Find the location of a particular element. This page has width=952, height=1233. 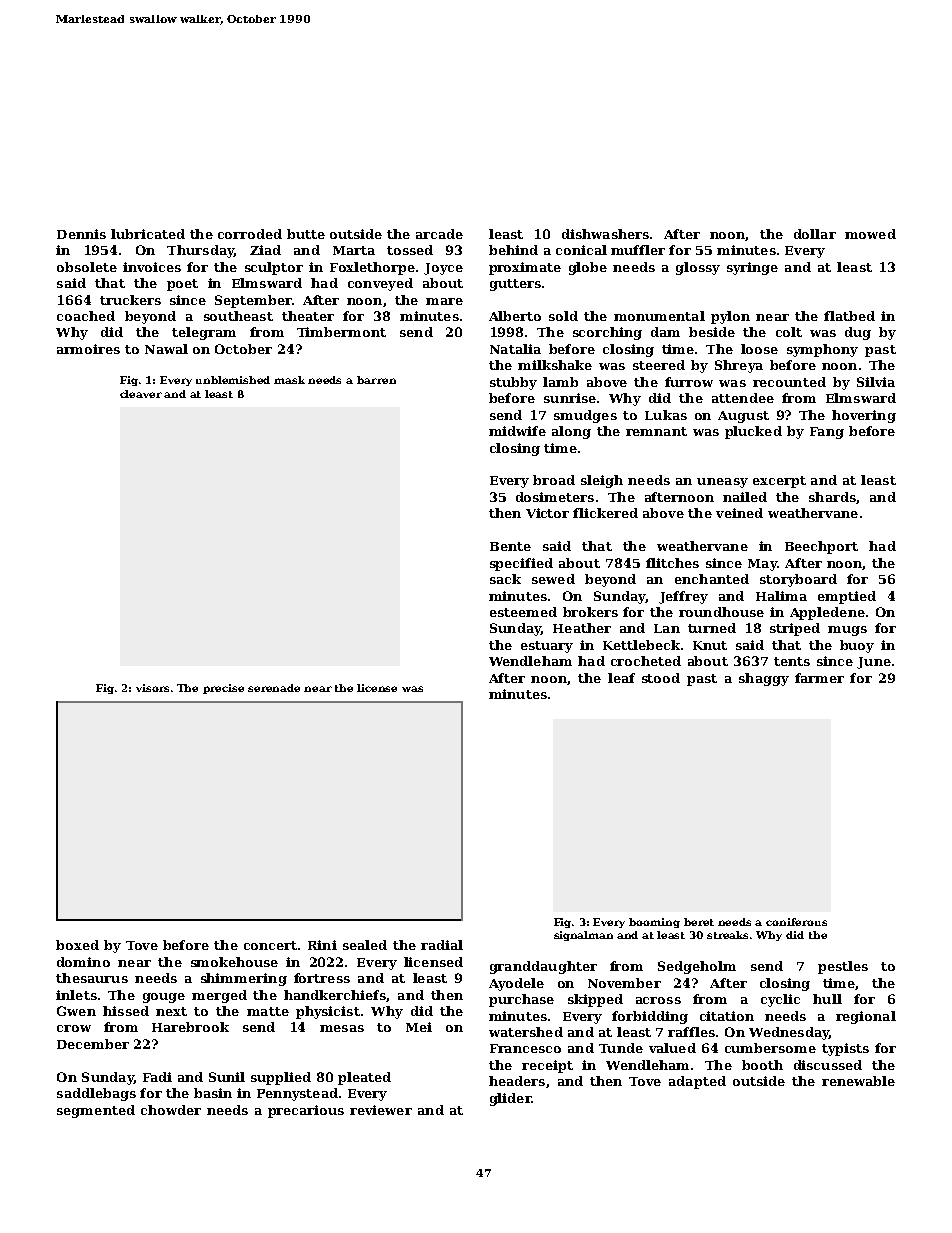

concert is located at coordinates (270, 945).
